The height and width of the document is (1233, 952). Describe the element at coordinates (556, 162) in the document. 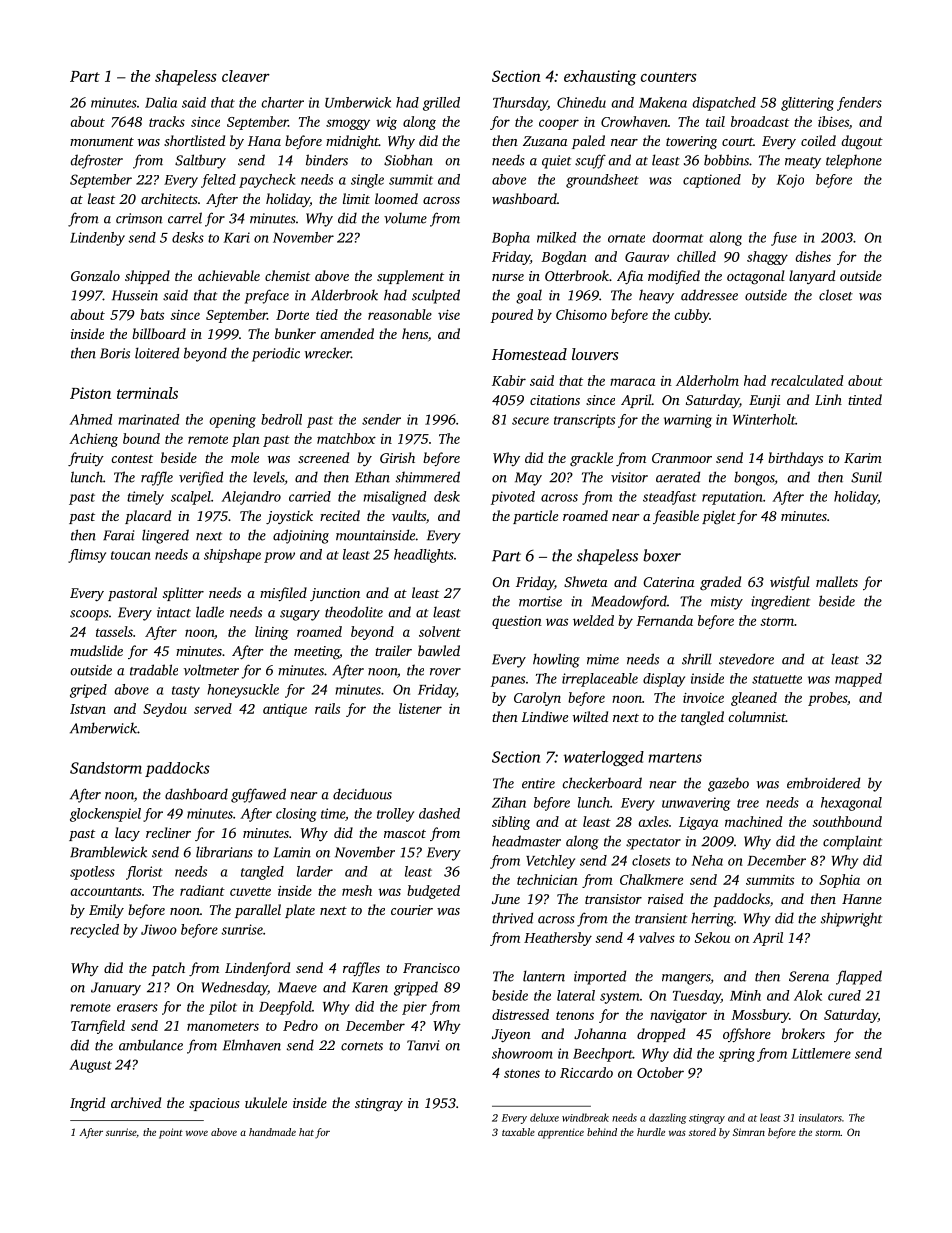

I see `quiet` at that location.
